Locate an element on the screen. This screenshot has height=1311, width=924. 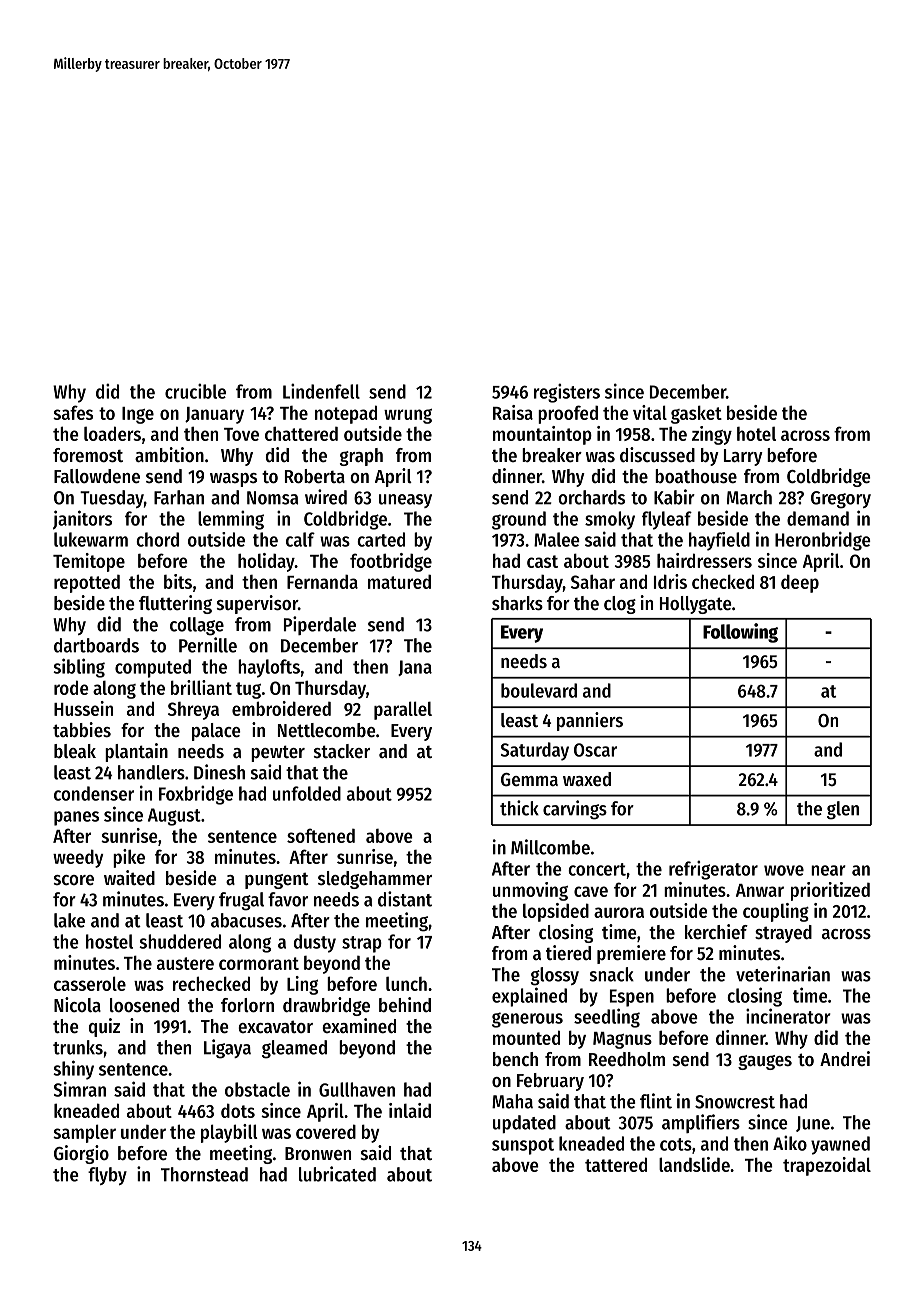
registers is located at coordinates (567, 393).
